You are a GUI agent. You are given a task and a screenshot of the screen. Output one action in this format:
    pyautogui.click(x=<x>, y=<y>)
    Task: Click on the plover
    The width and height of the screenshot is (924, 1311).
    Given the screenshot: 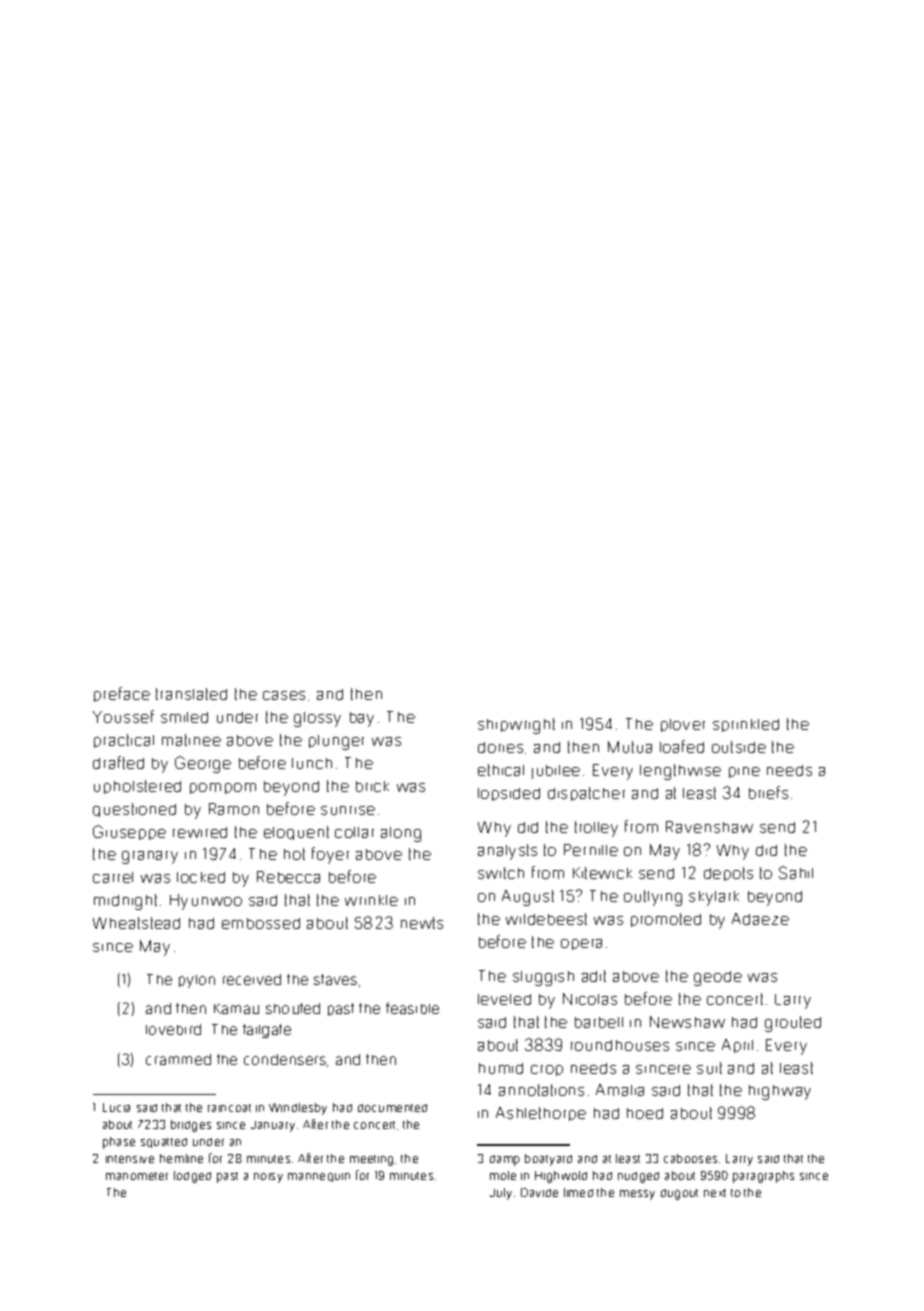 What is the action you would take?
    pyautogui.click(x=683, y=725)
